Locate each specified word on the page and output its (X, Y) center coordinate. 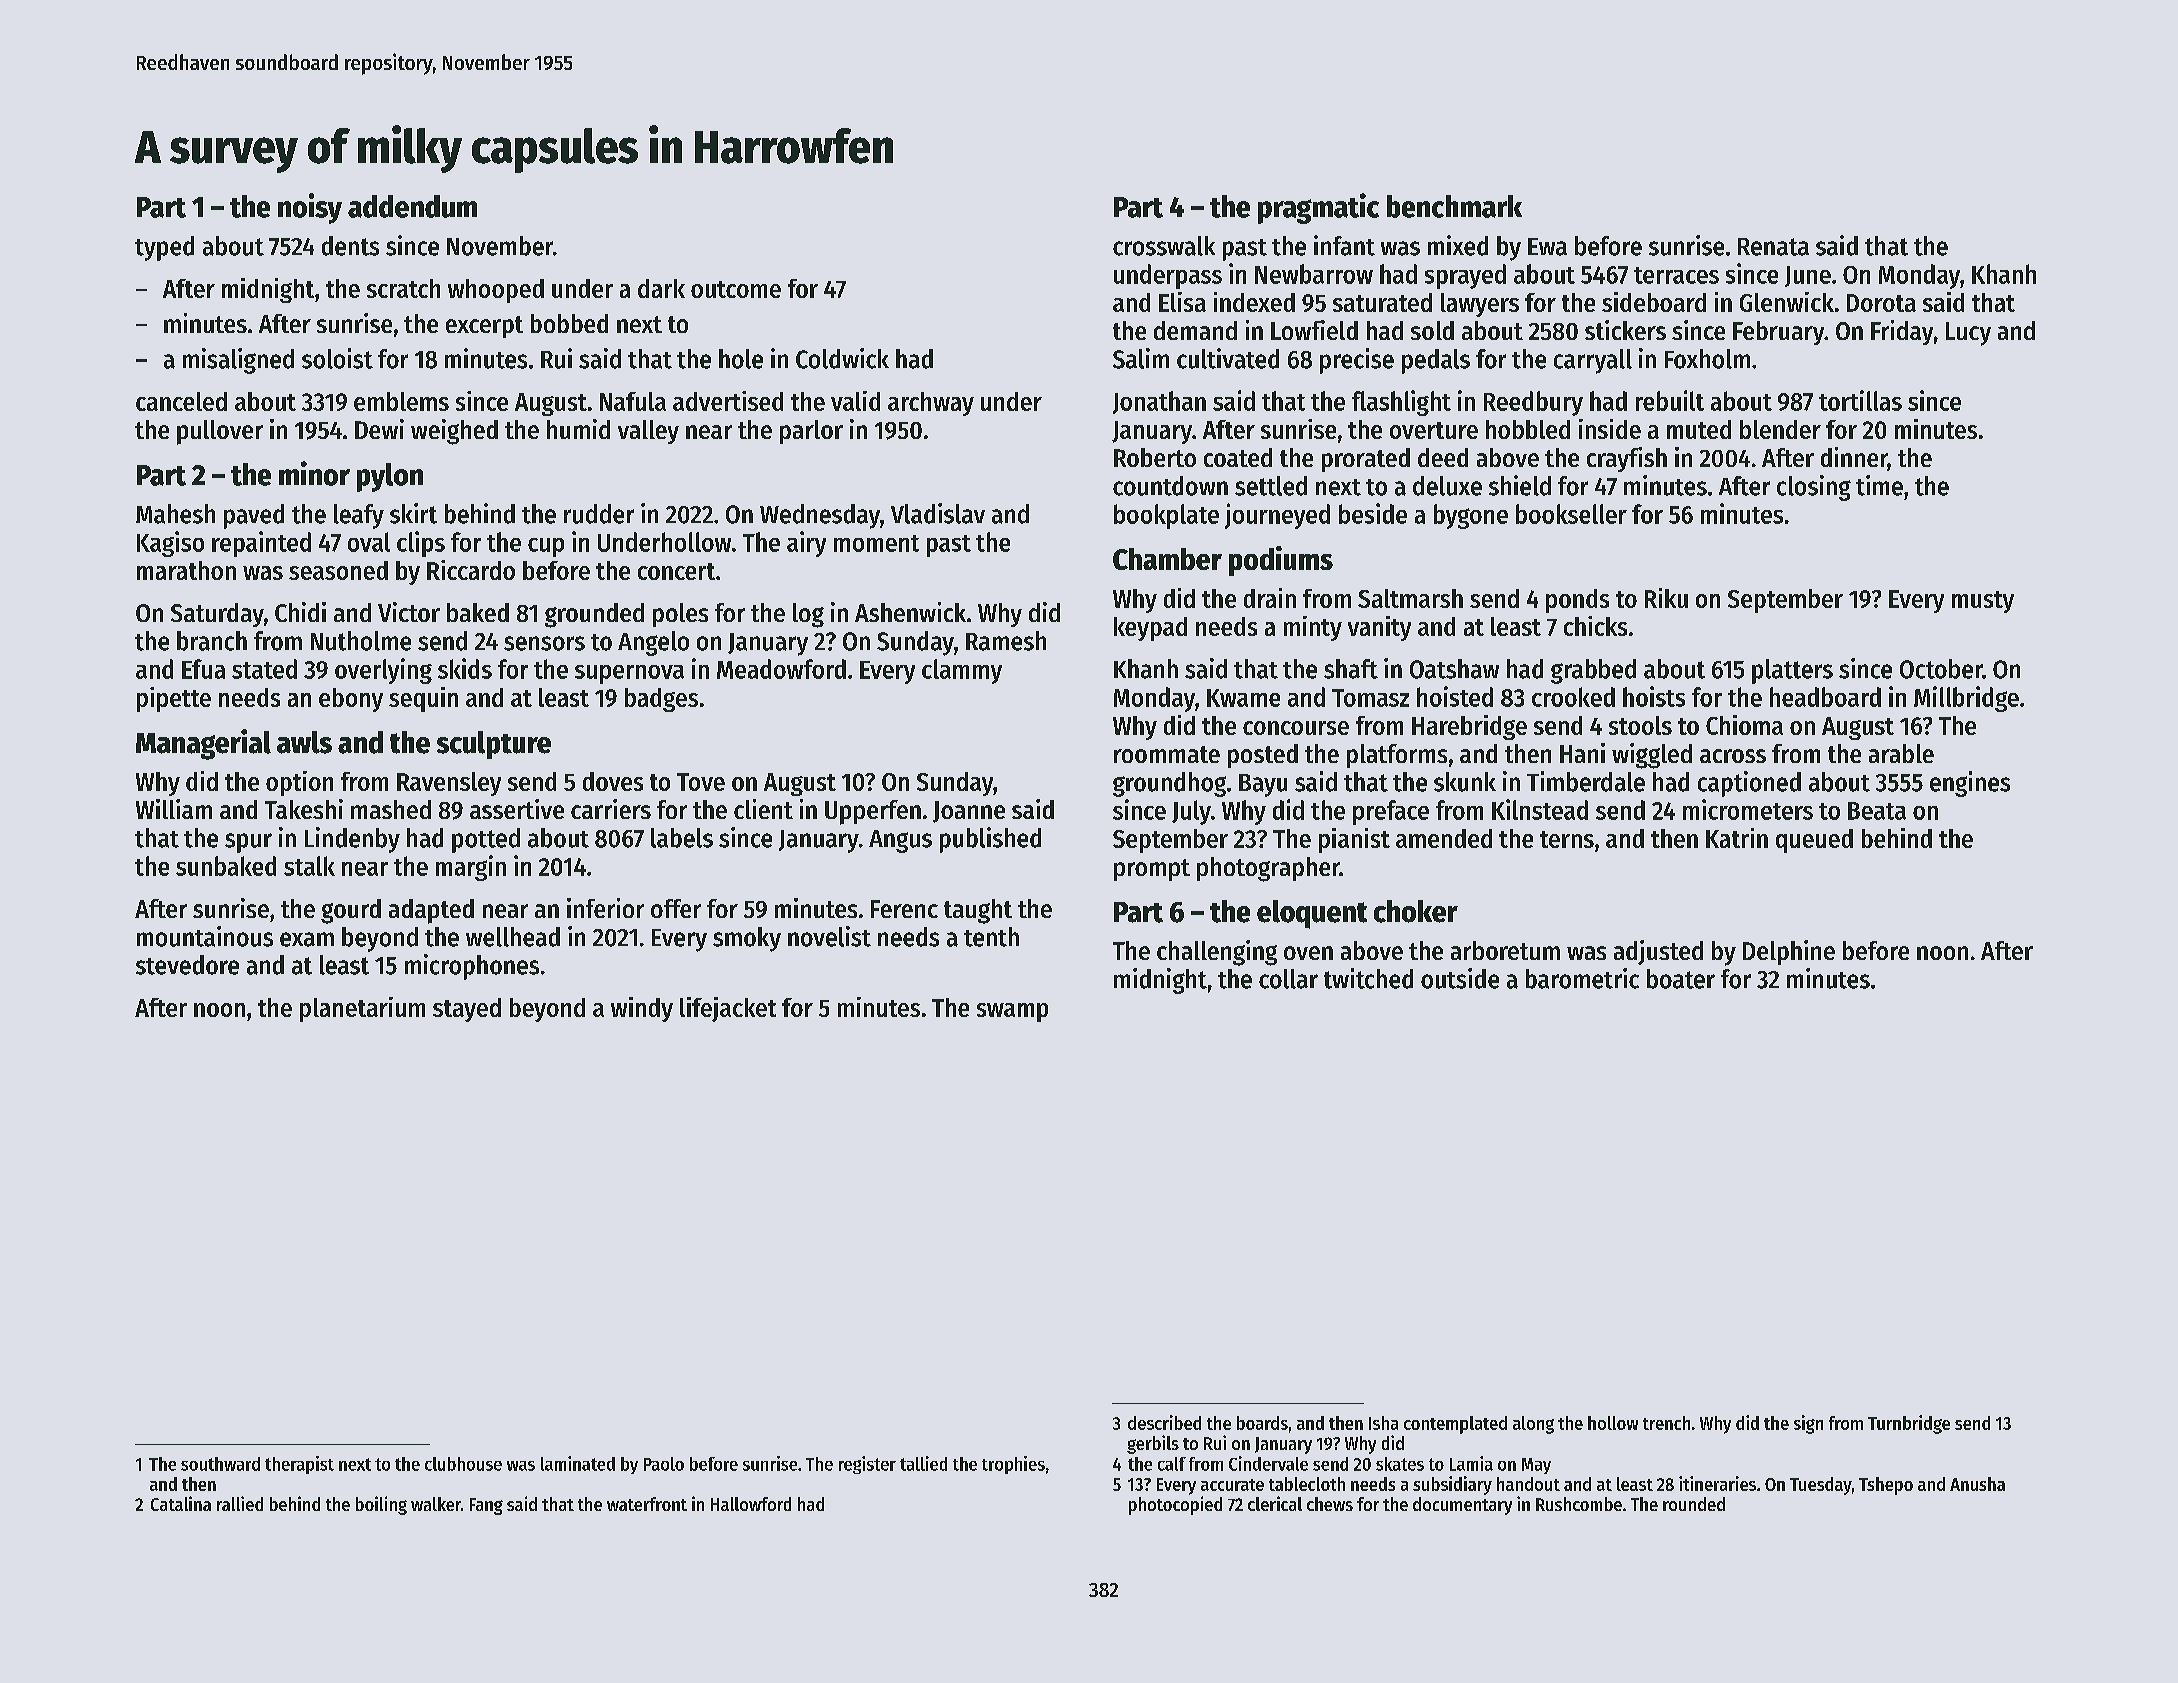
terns (1567, 839)
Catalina (181, 1503)
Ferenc (904, 909)
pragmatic (1318, 208)
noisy (310, 208)
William (174, 809)
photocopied (1175, 1505)
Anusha (1977, 1484)
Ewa (1547, 247)
